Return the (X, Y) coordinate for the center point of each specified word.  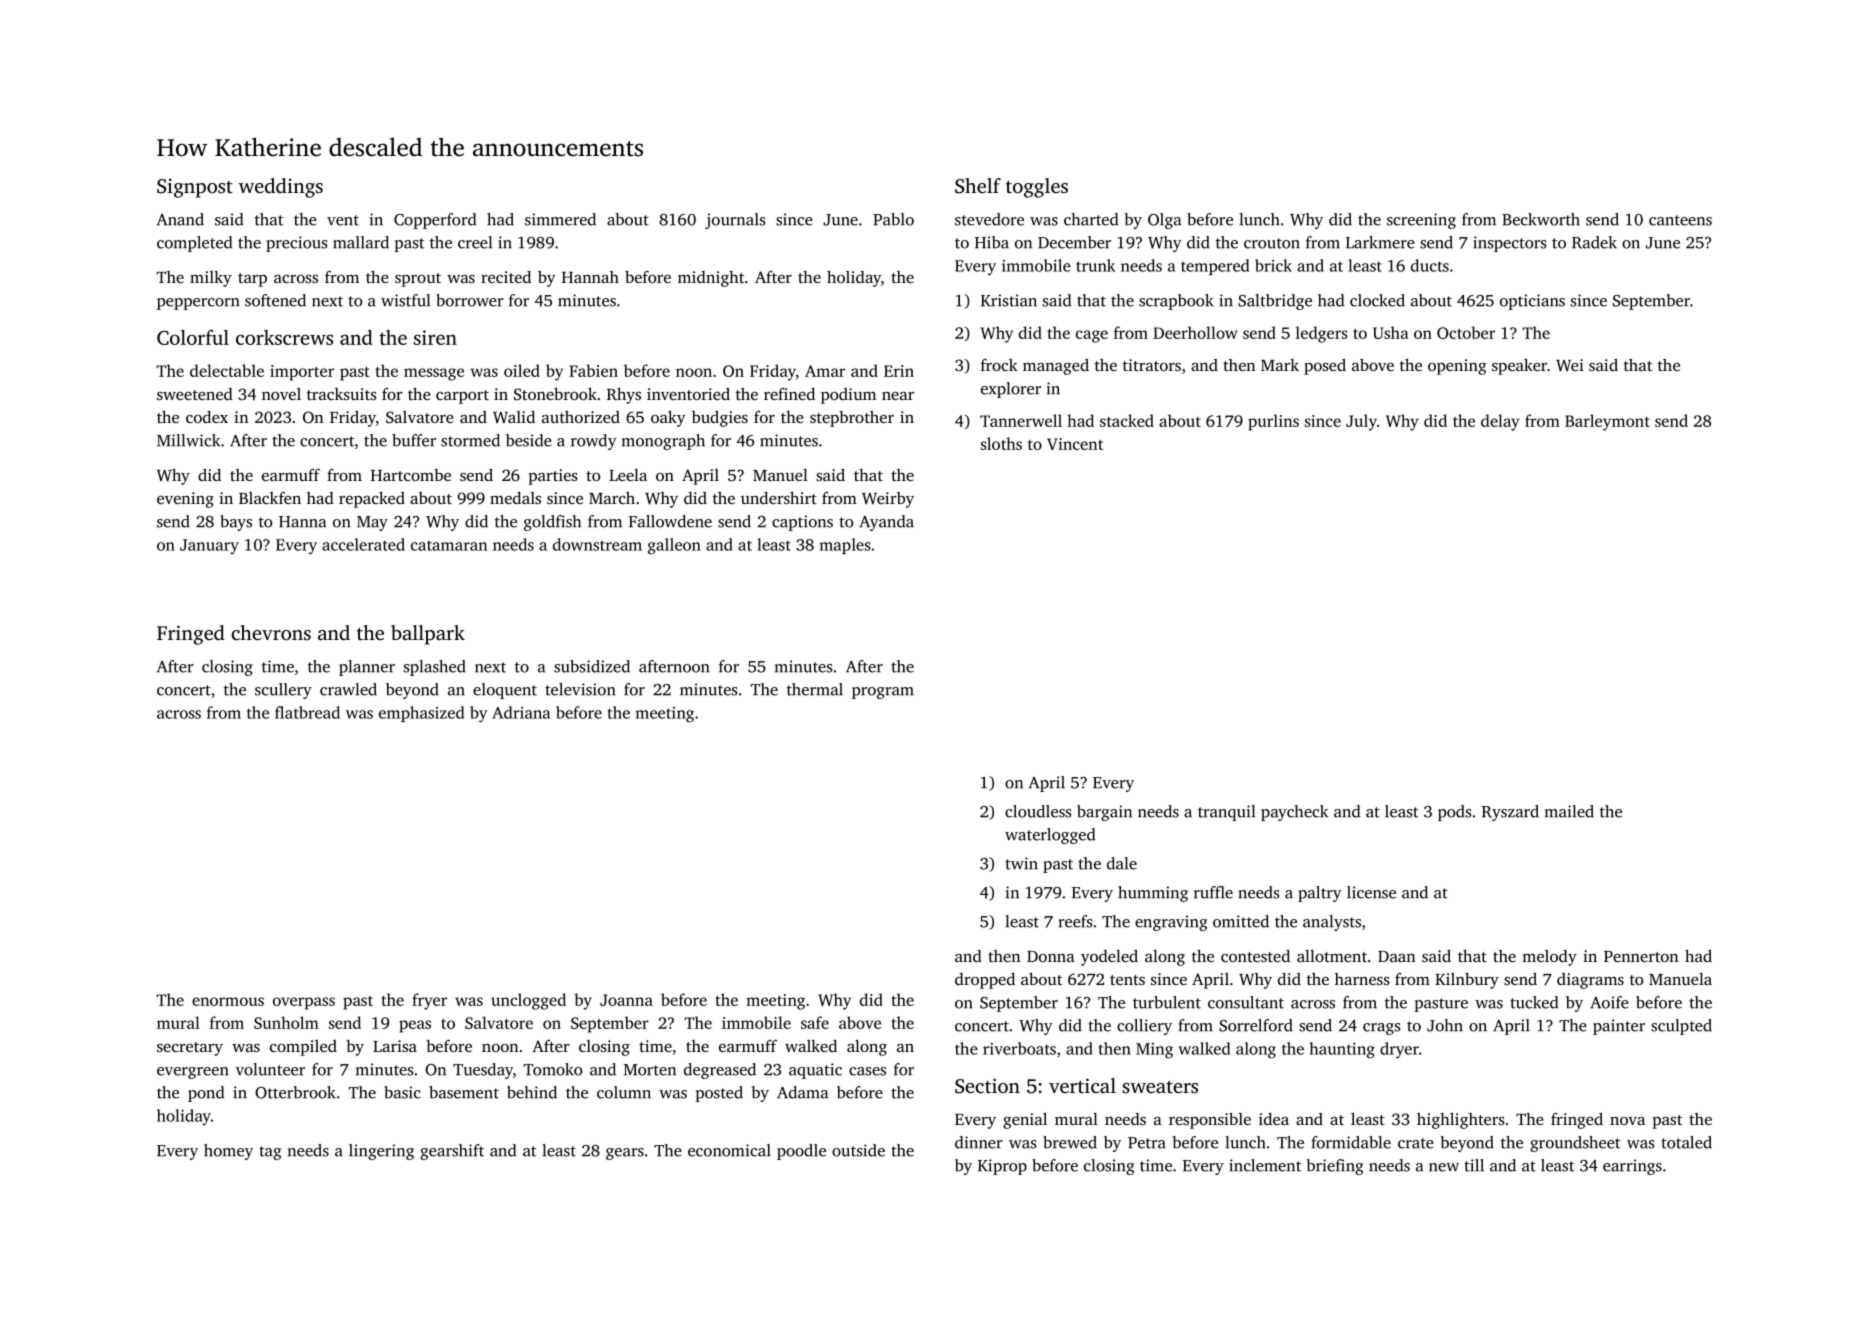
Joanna (626, 1000)
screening (1421, 221)
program (883, 693)
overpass (304, 1003)
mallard (361, 242)
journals (735, 221)
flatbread (307, 712)
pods (1455, 813)
